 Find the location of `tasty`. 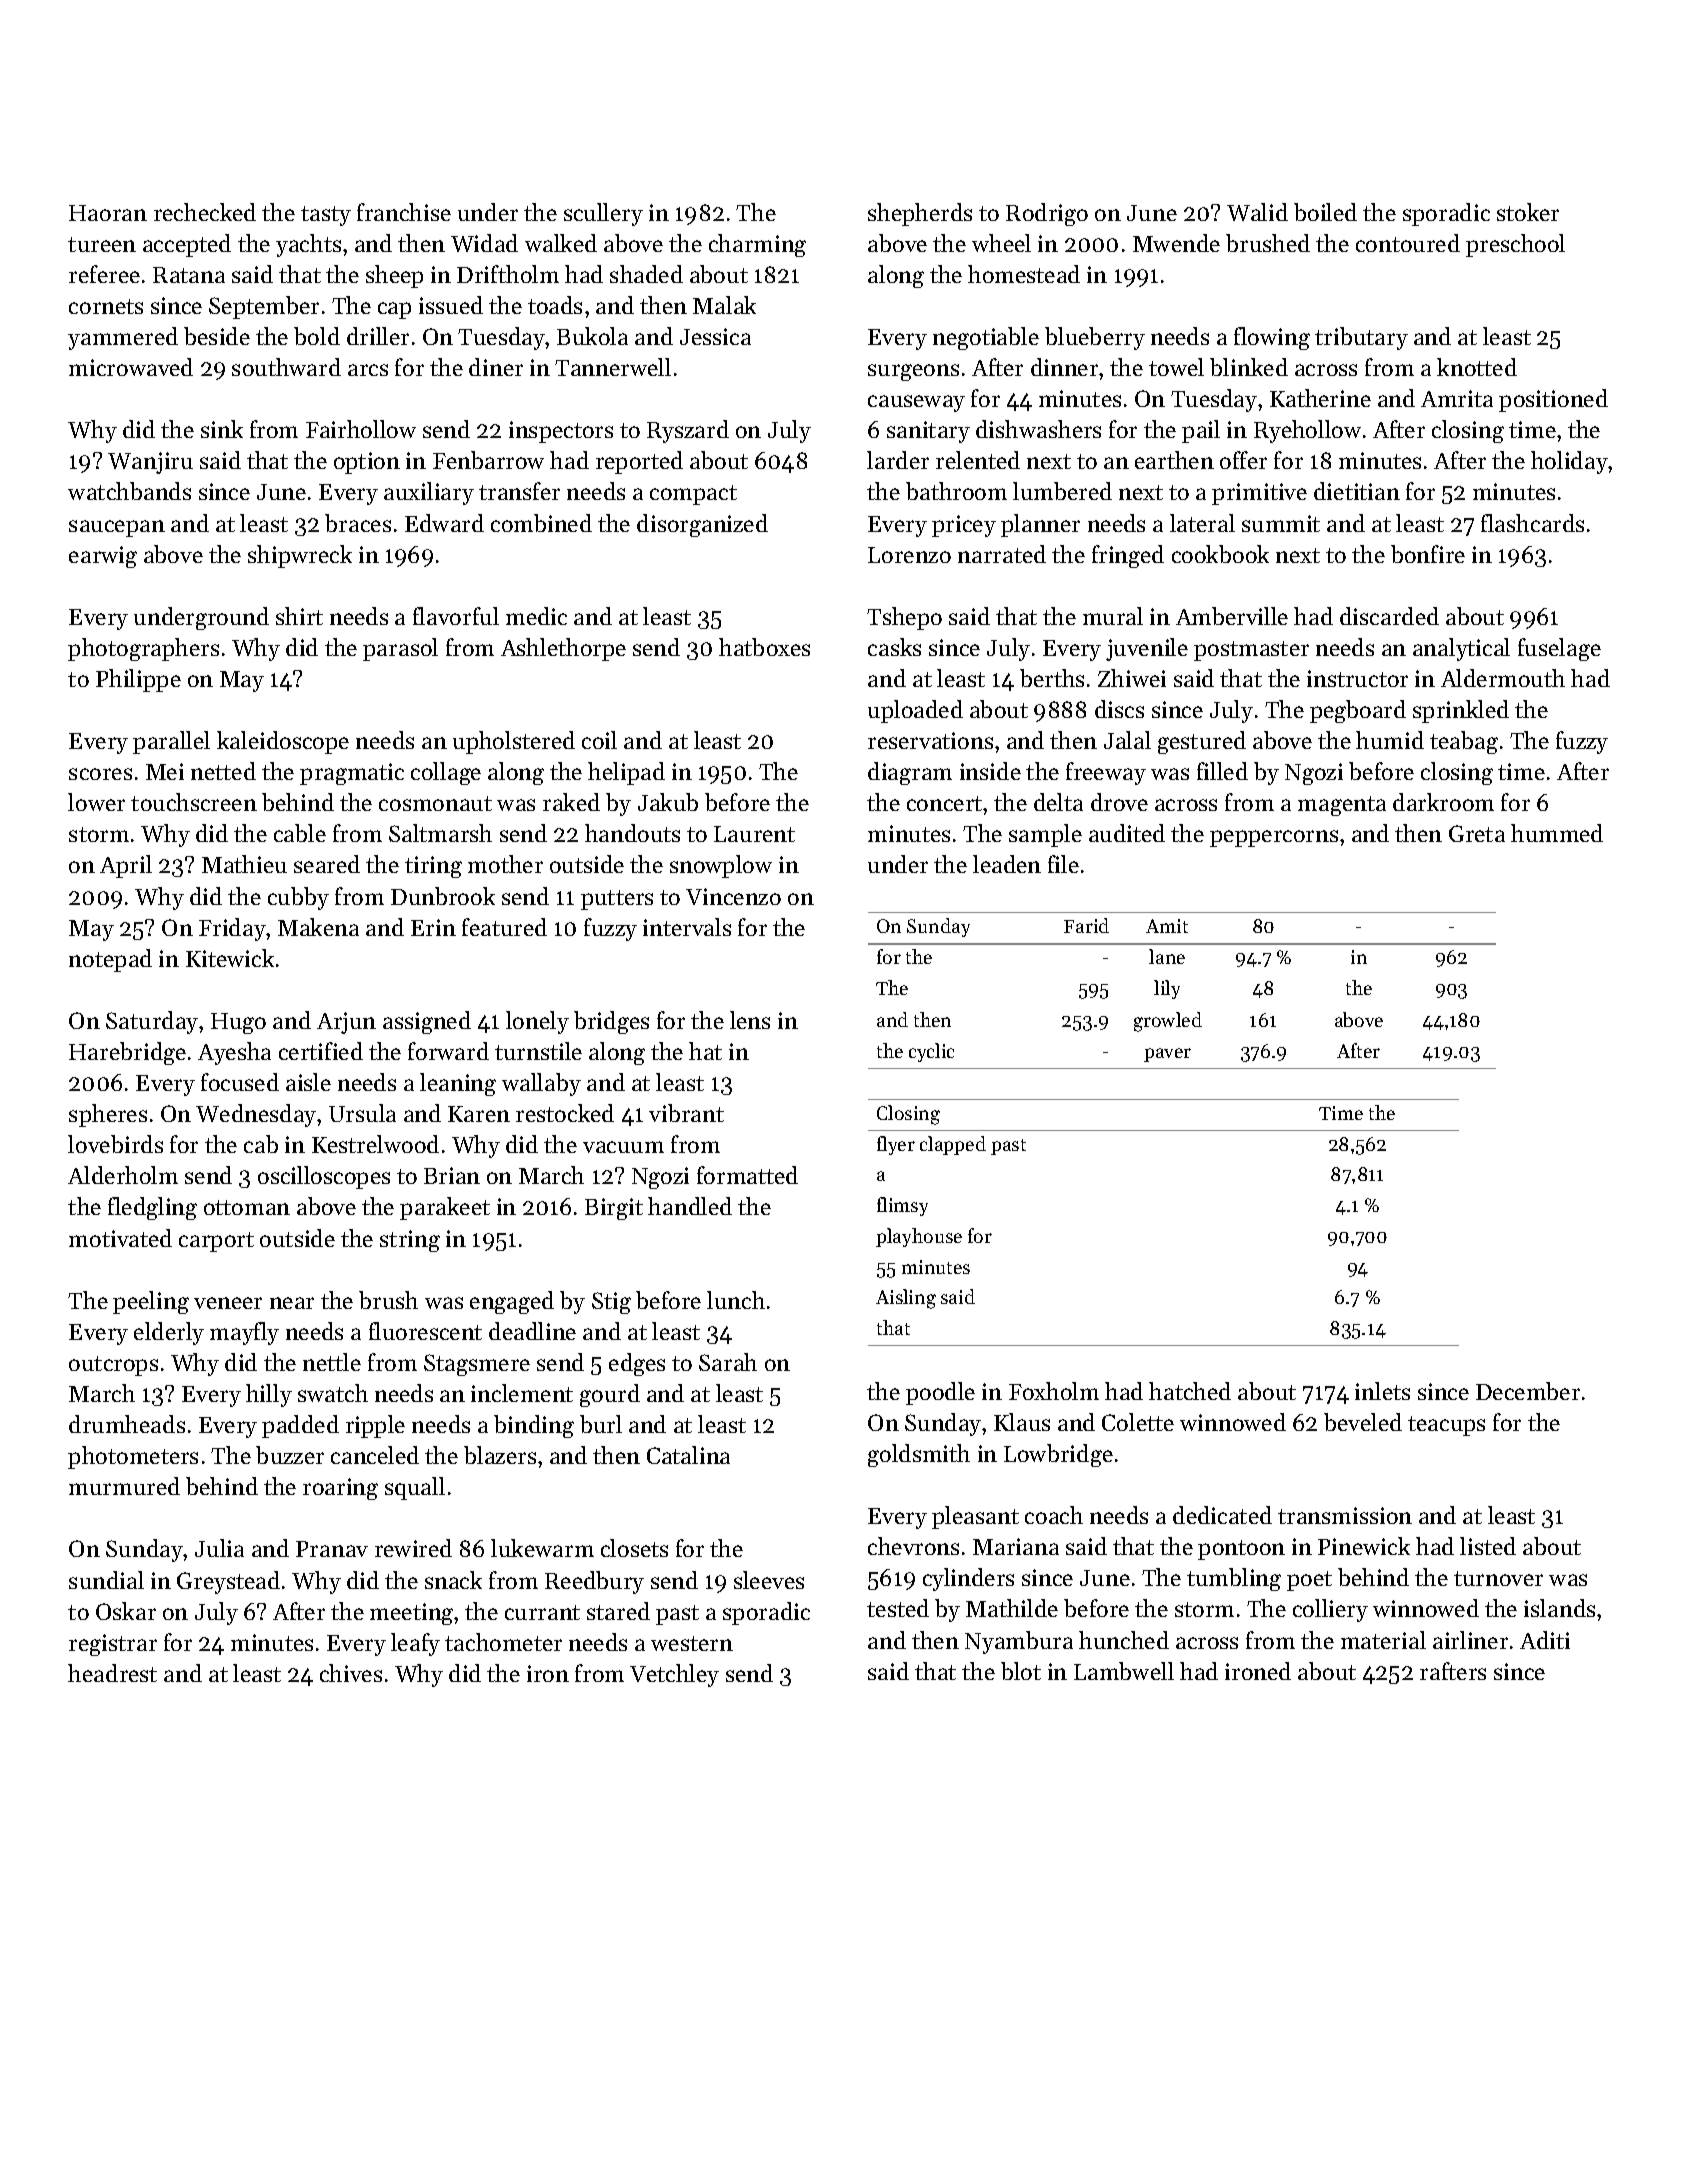

tasty is located at coordinates (326, 216).
